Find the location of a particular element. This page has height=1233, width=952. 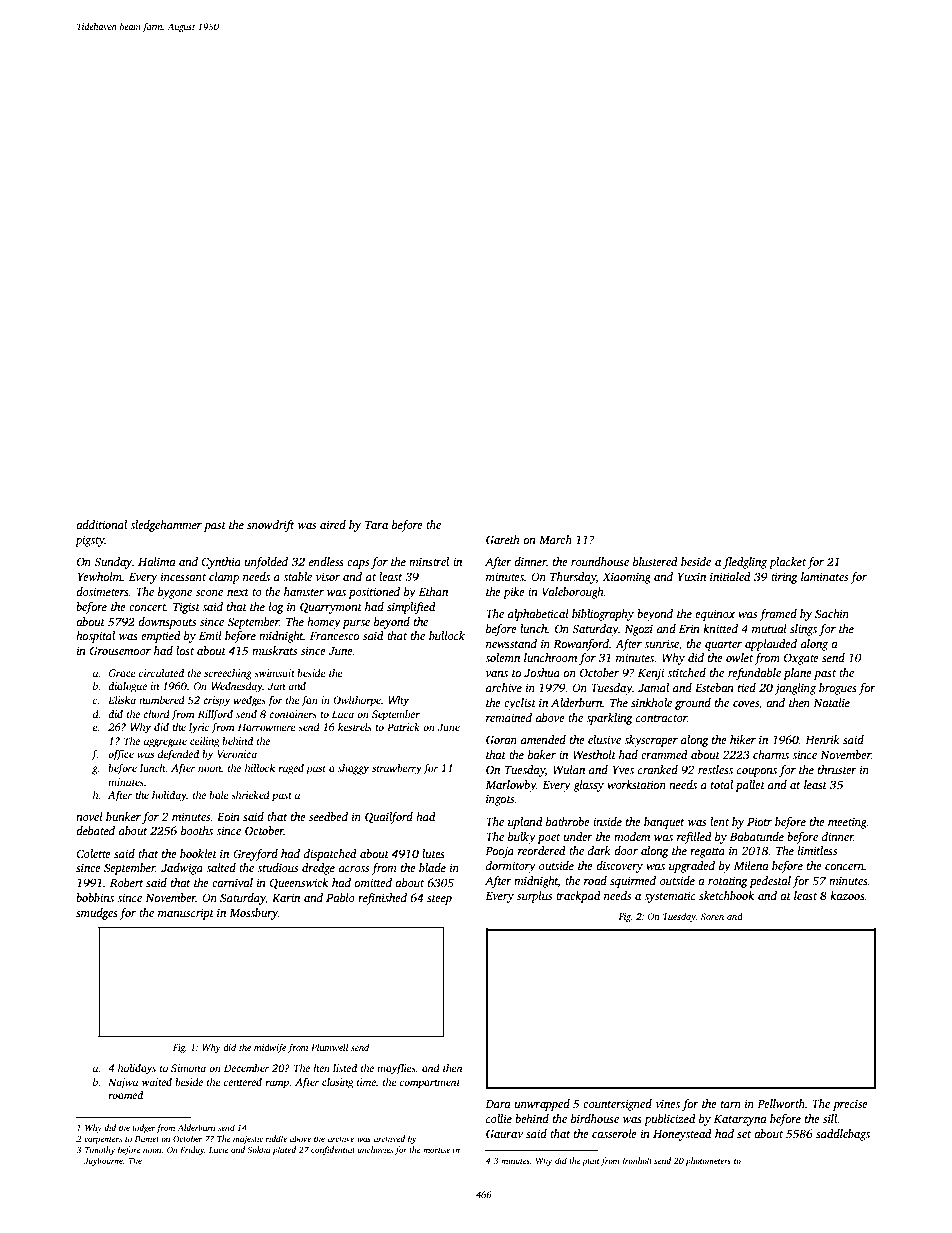

Tara is located at coordinates (376, 525).
